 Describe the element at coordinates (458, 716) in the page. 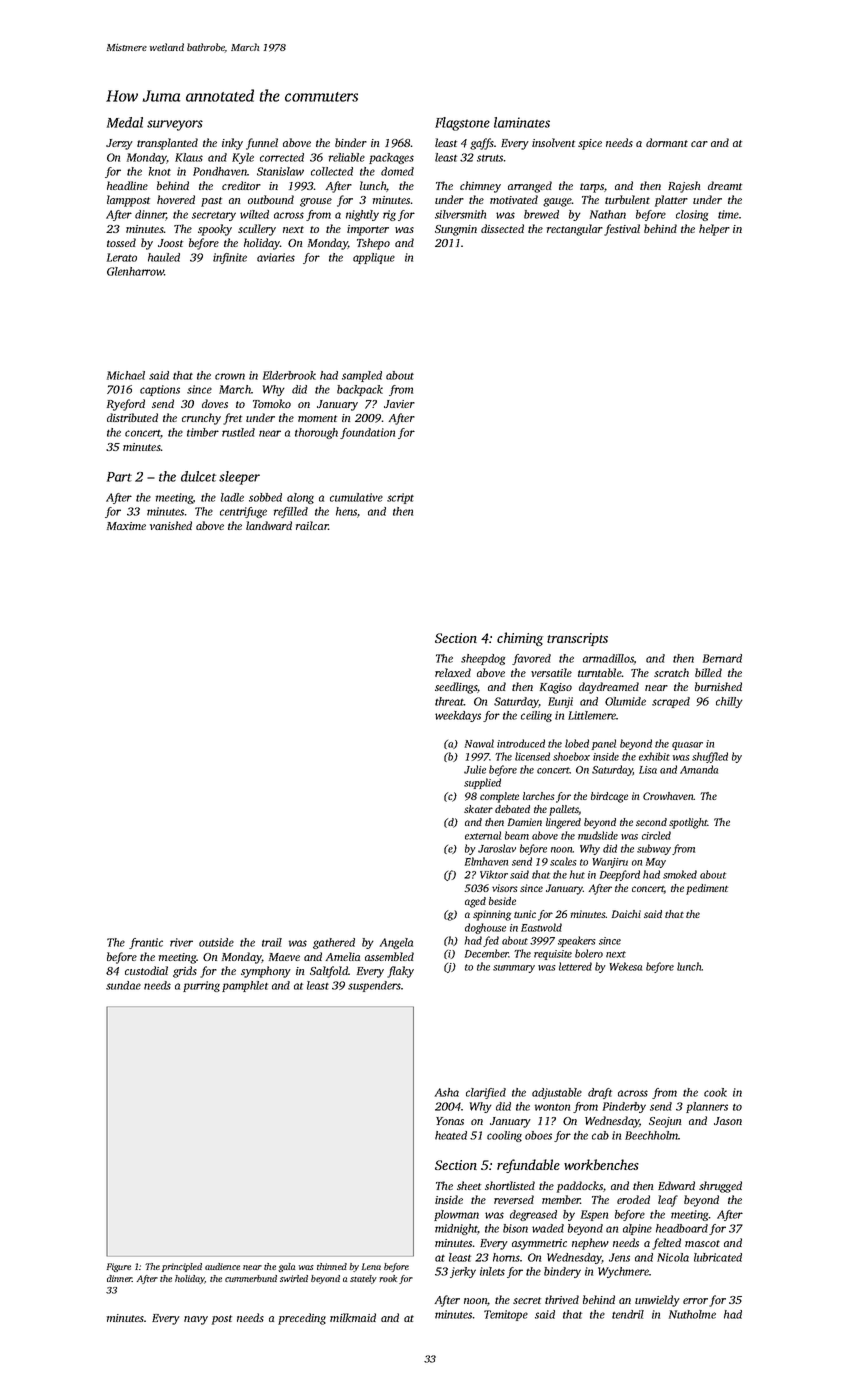

I see `weekdays` at that location.
